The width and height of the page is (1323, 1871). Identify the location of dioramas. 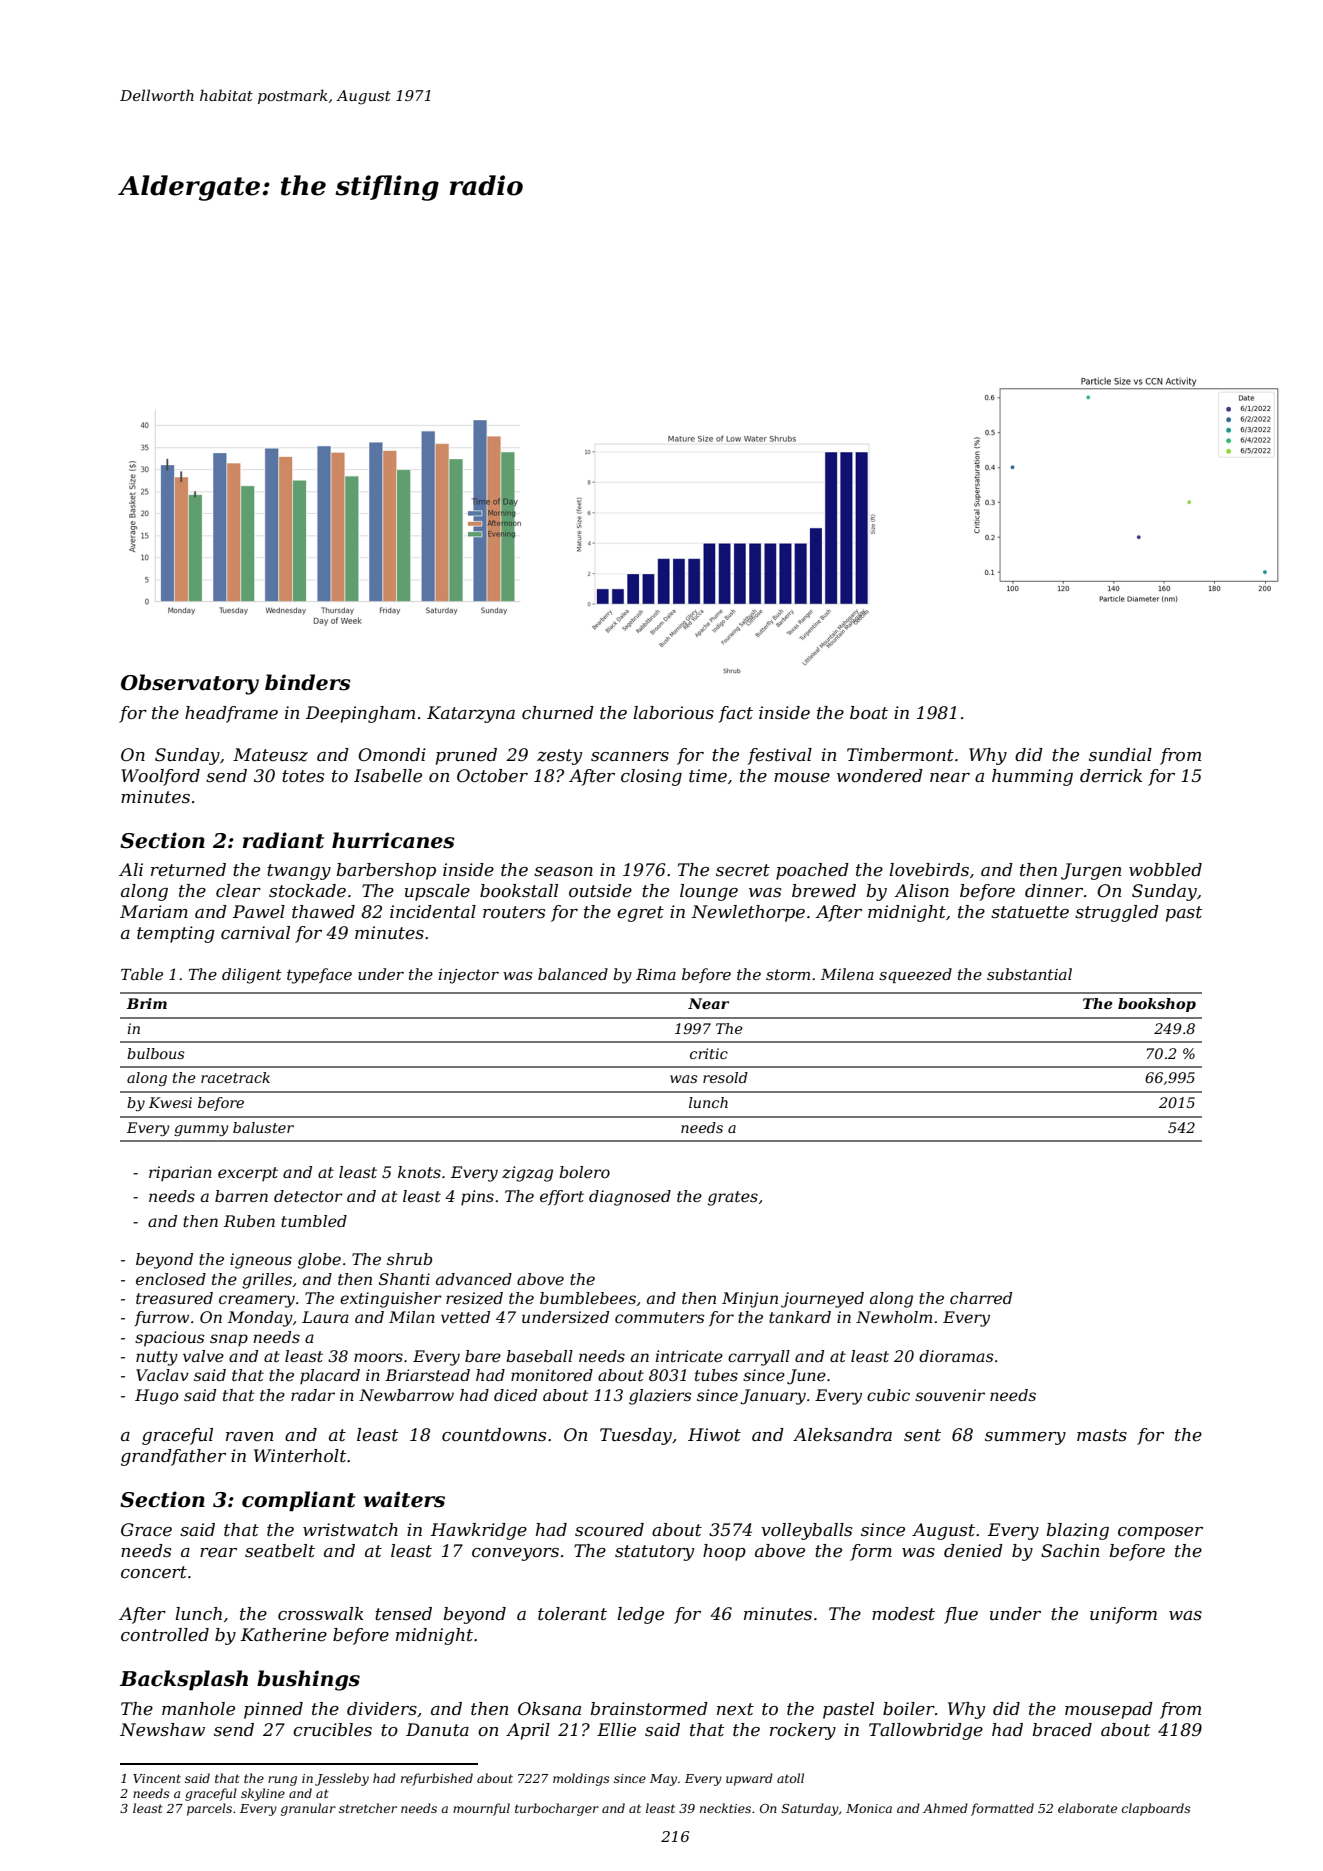
(956, 1356).
